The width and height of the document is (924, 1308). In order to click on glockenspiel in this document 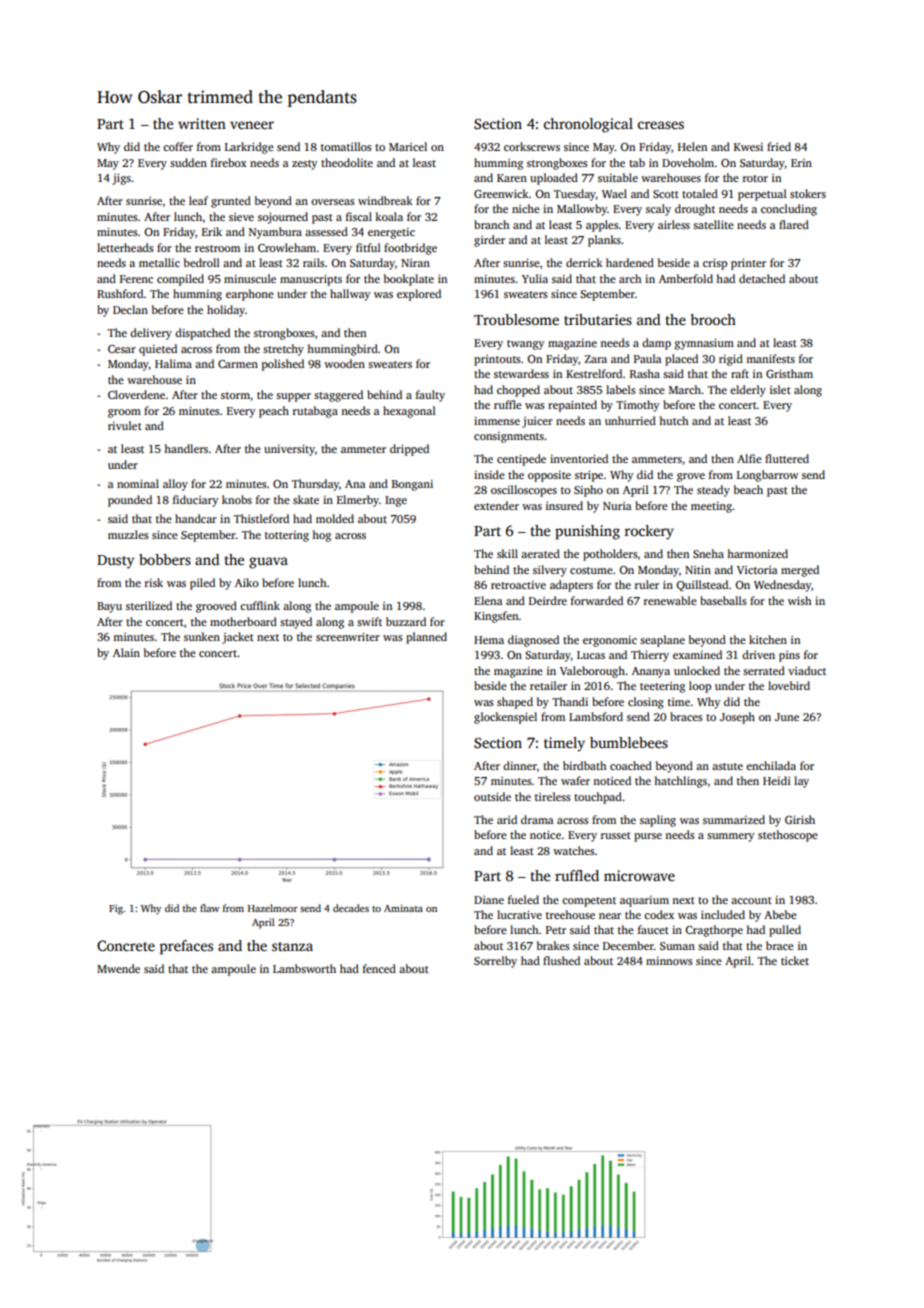, I will do `click(505, 718)`.
